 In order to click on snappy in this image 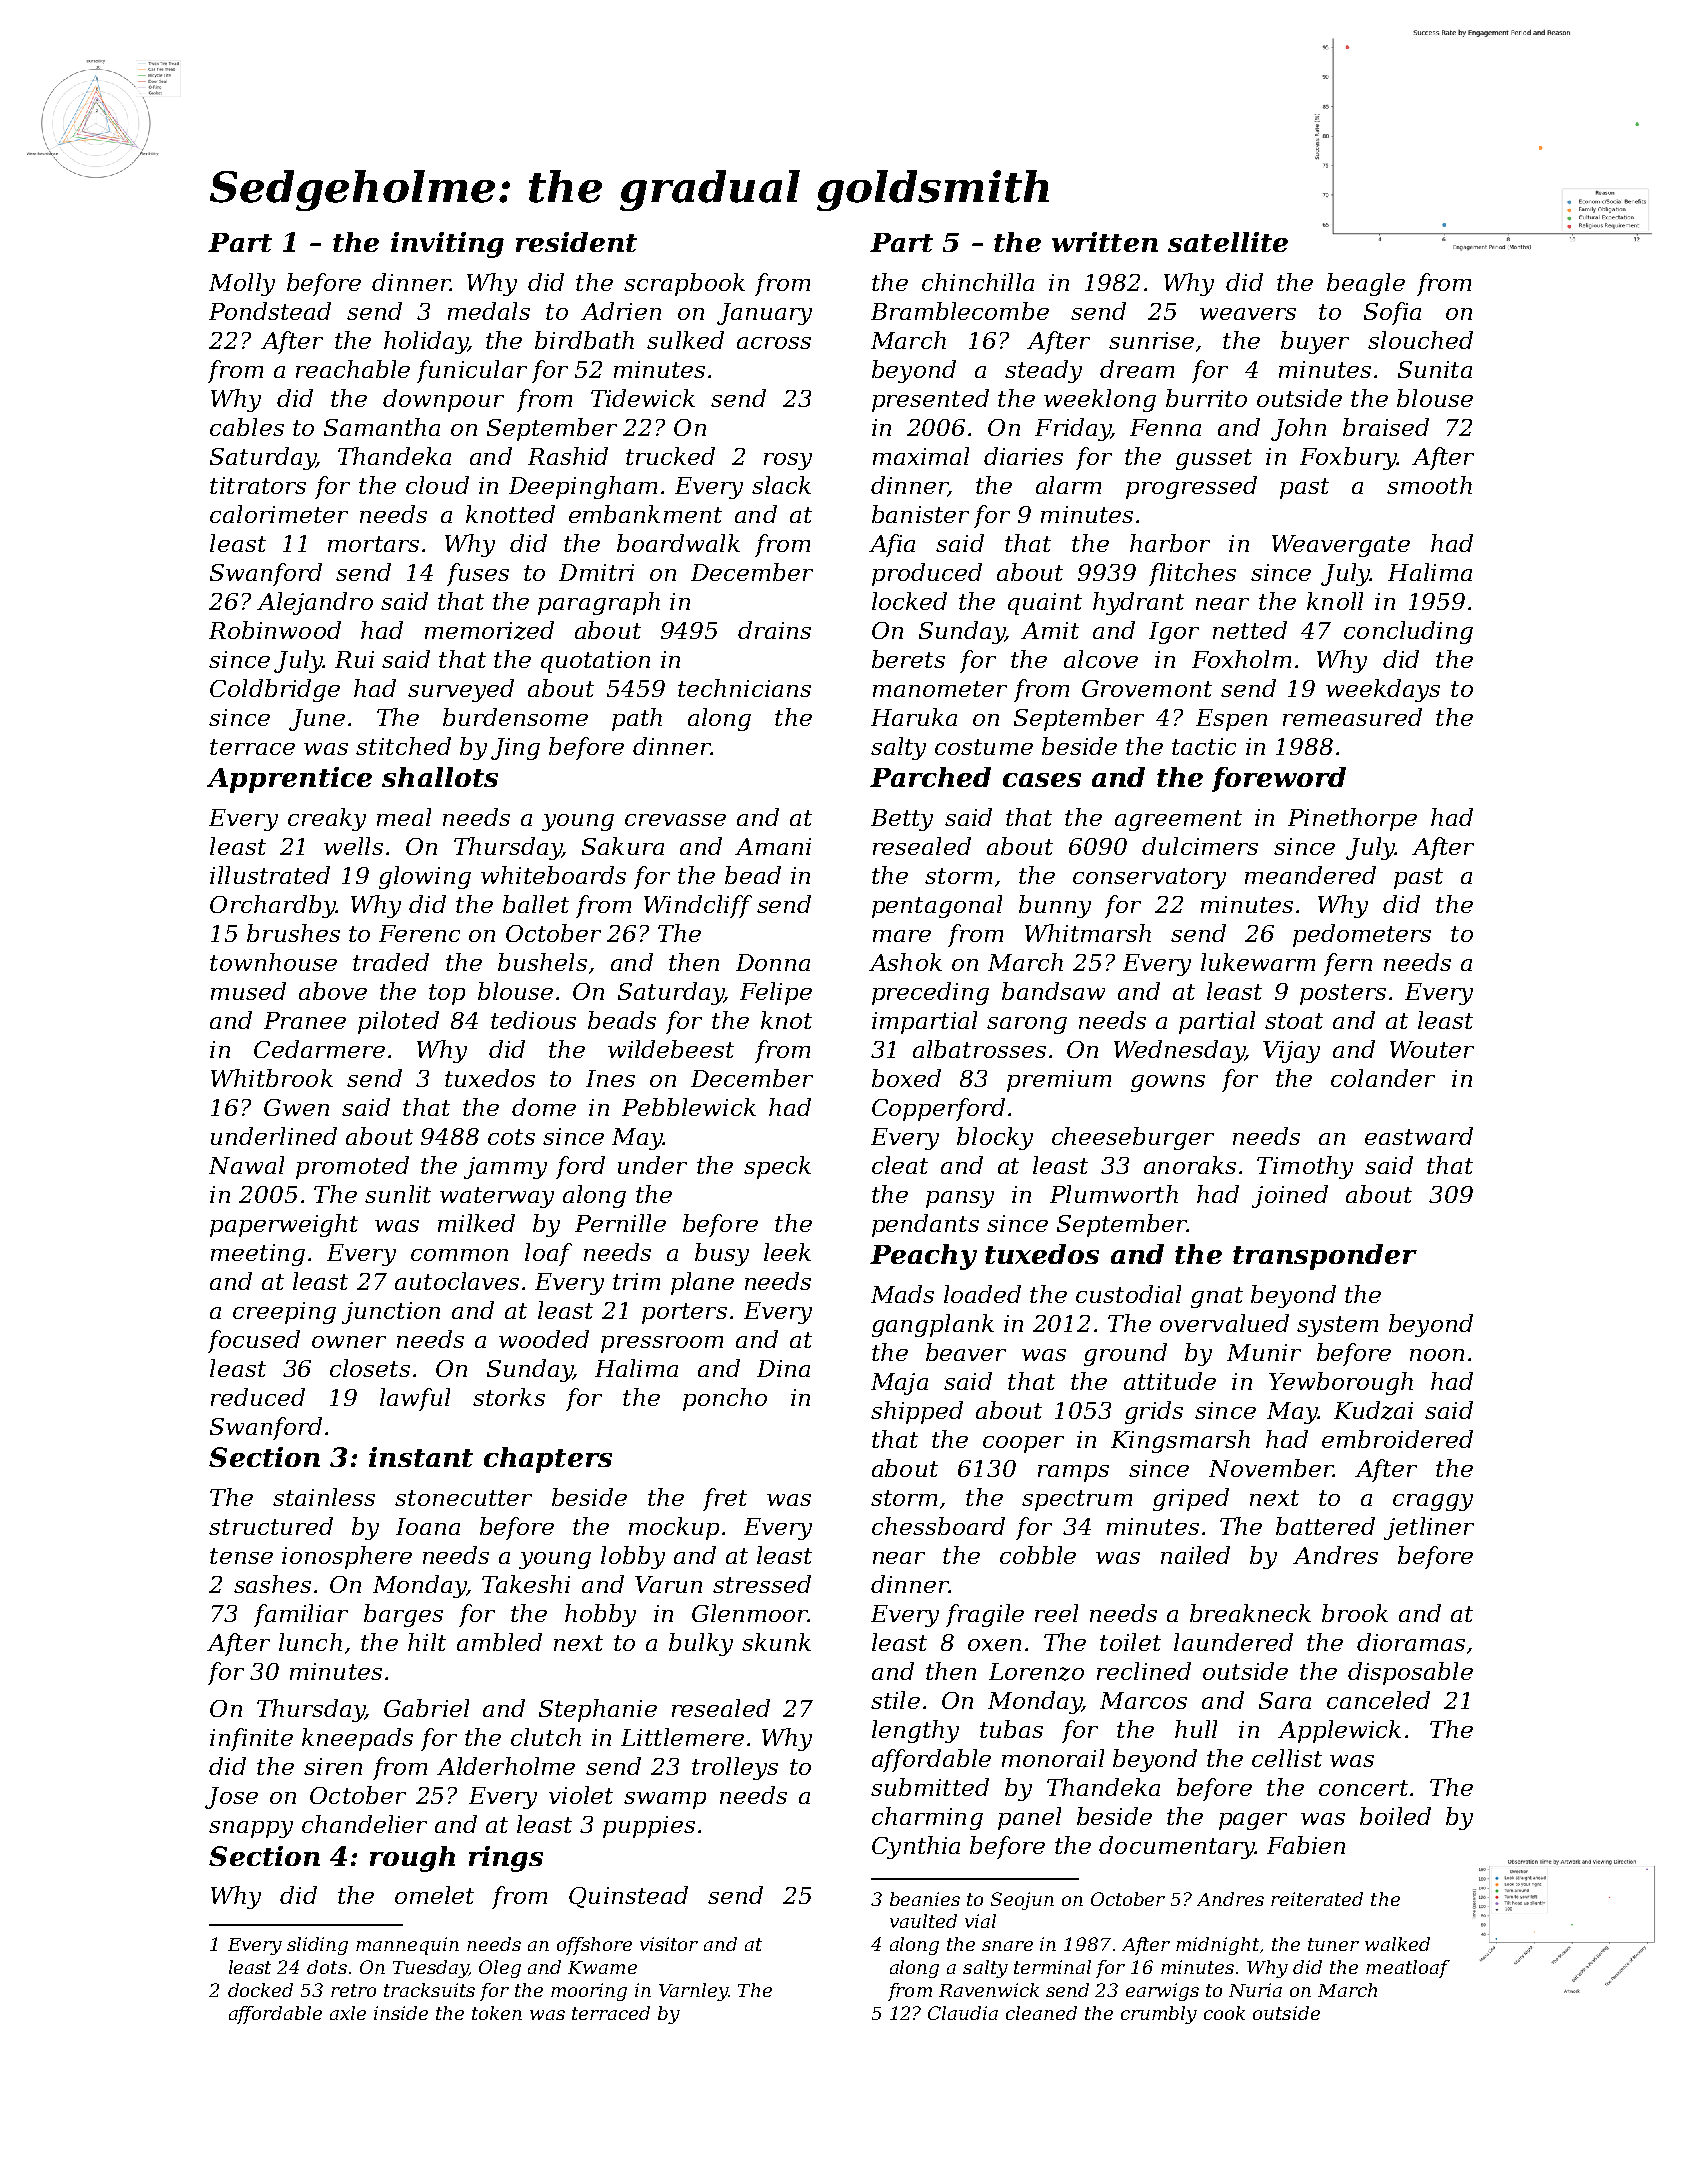, I will do `click(251, 1829)`.
